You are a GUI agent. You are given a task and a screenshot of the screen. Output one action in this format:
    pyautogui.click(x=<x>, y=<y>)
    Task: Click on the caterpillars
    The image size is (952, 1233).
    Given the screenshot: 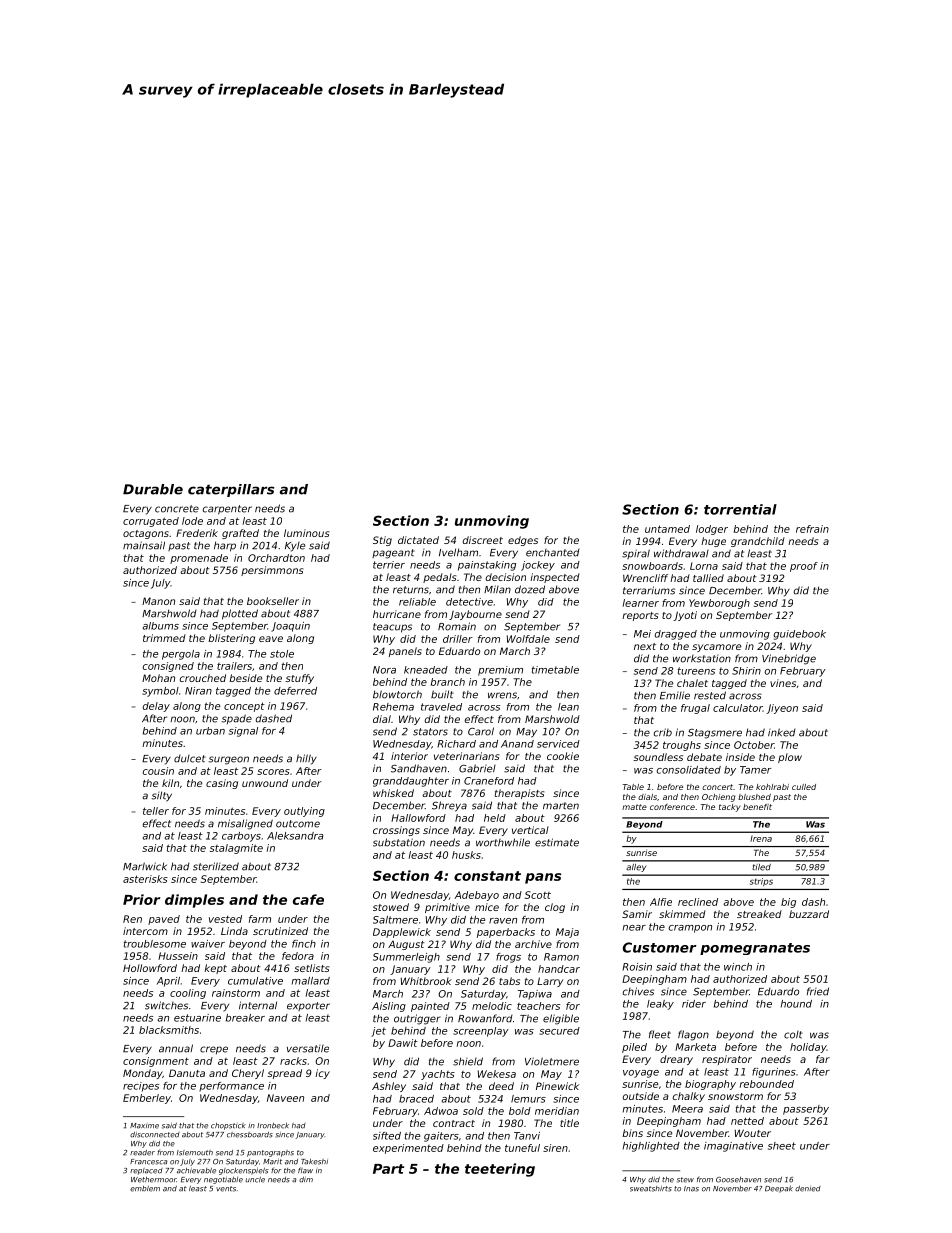 What is the action you would take?
    pyautogui.click(x=231, y=490)
